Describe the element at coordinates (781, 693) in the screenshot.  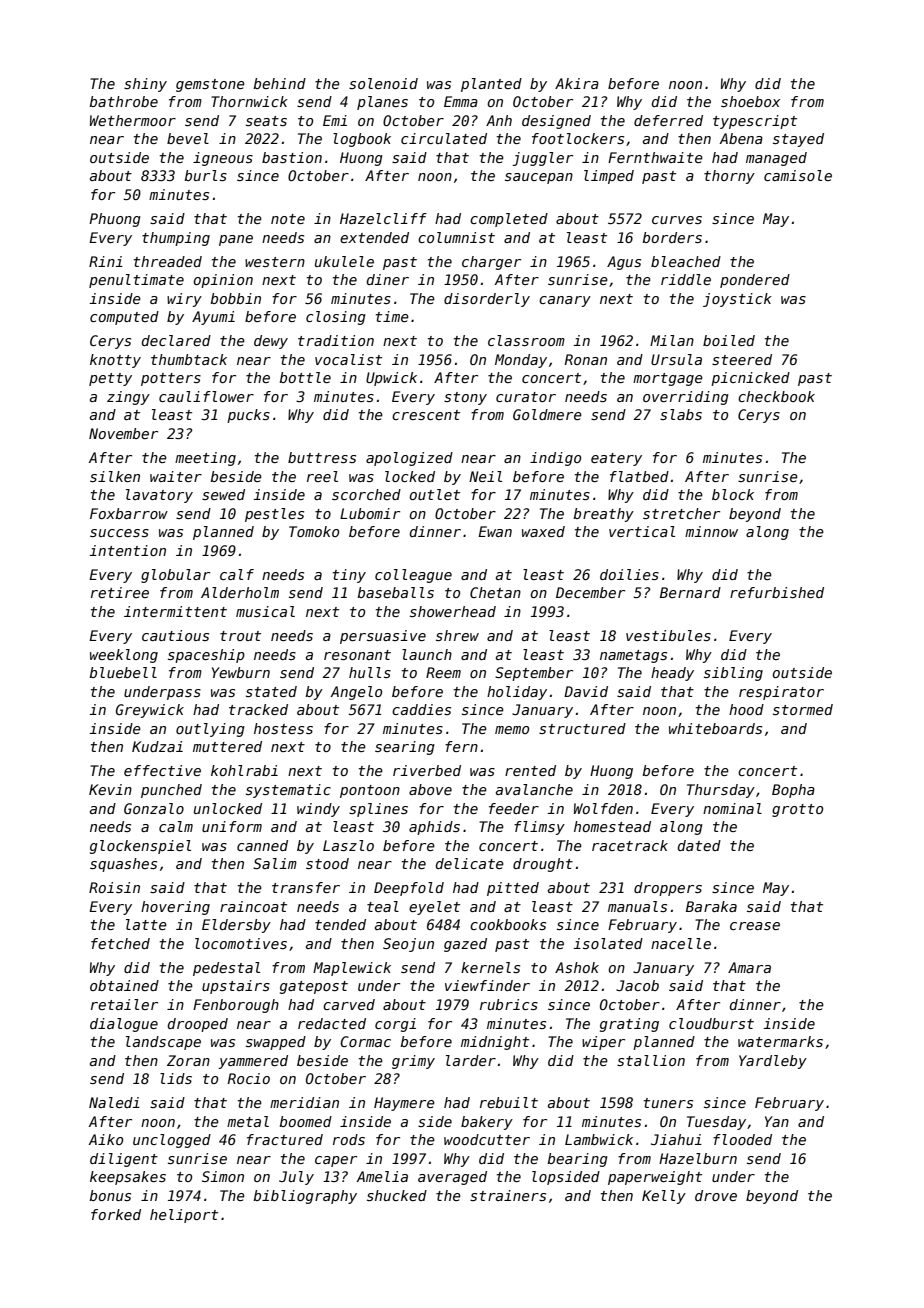
I see `respirator` at that location.
